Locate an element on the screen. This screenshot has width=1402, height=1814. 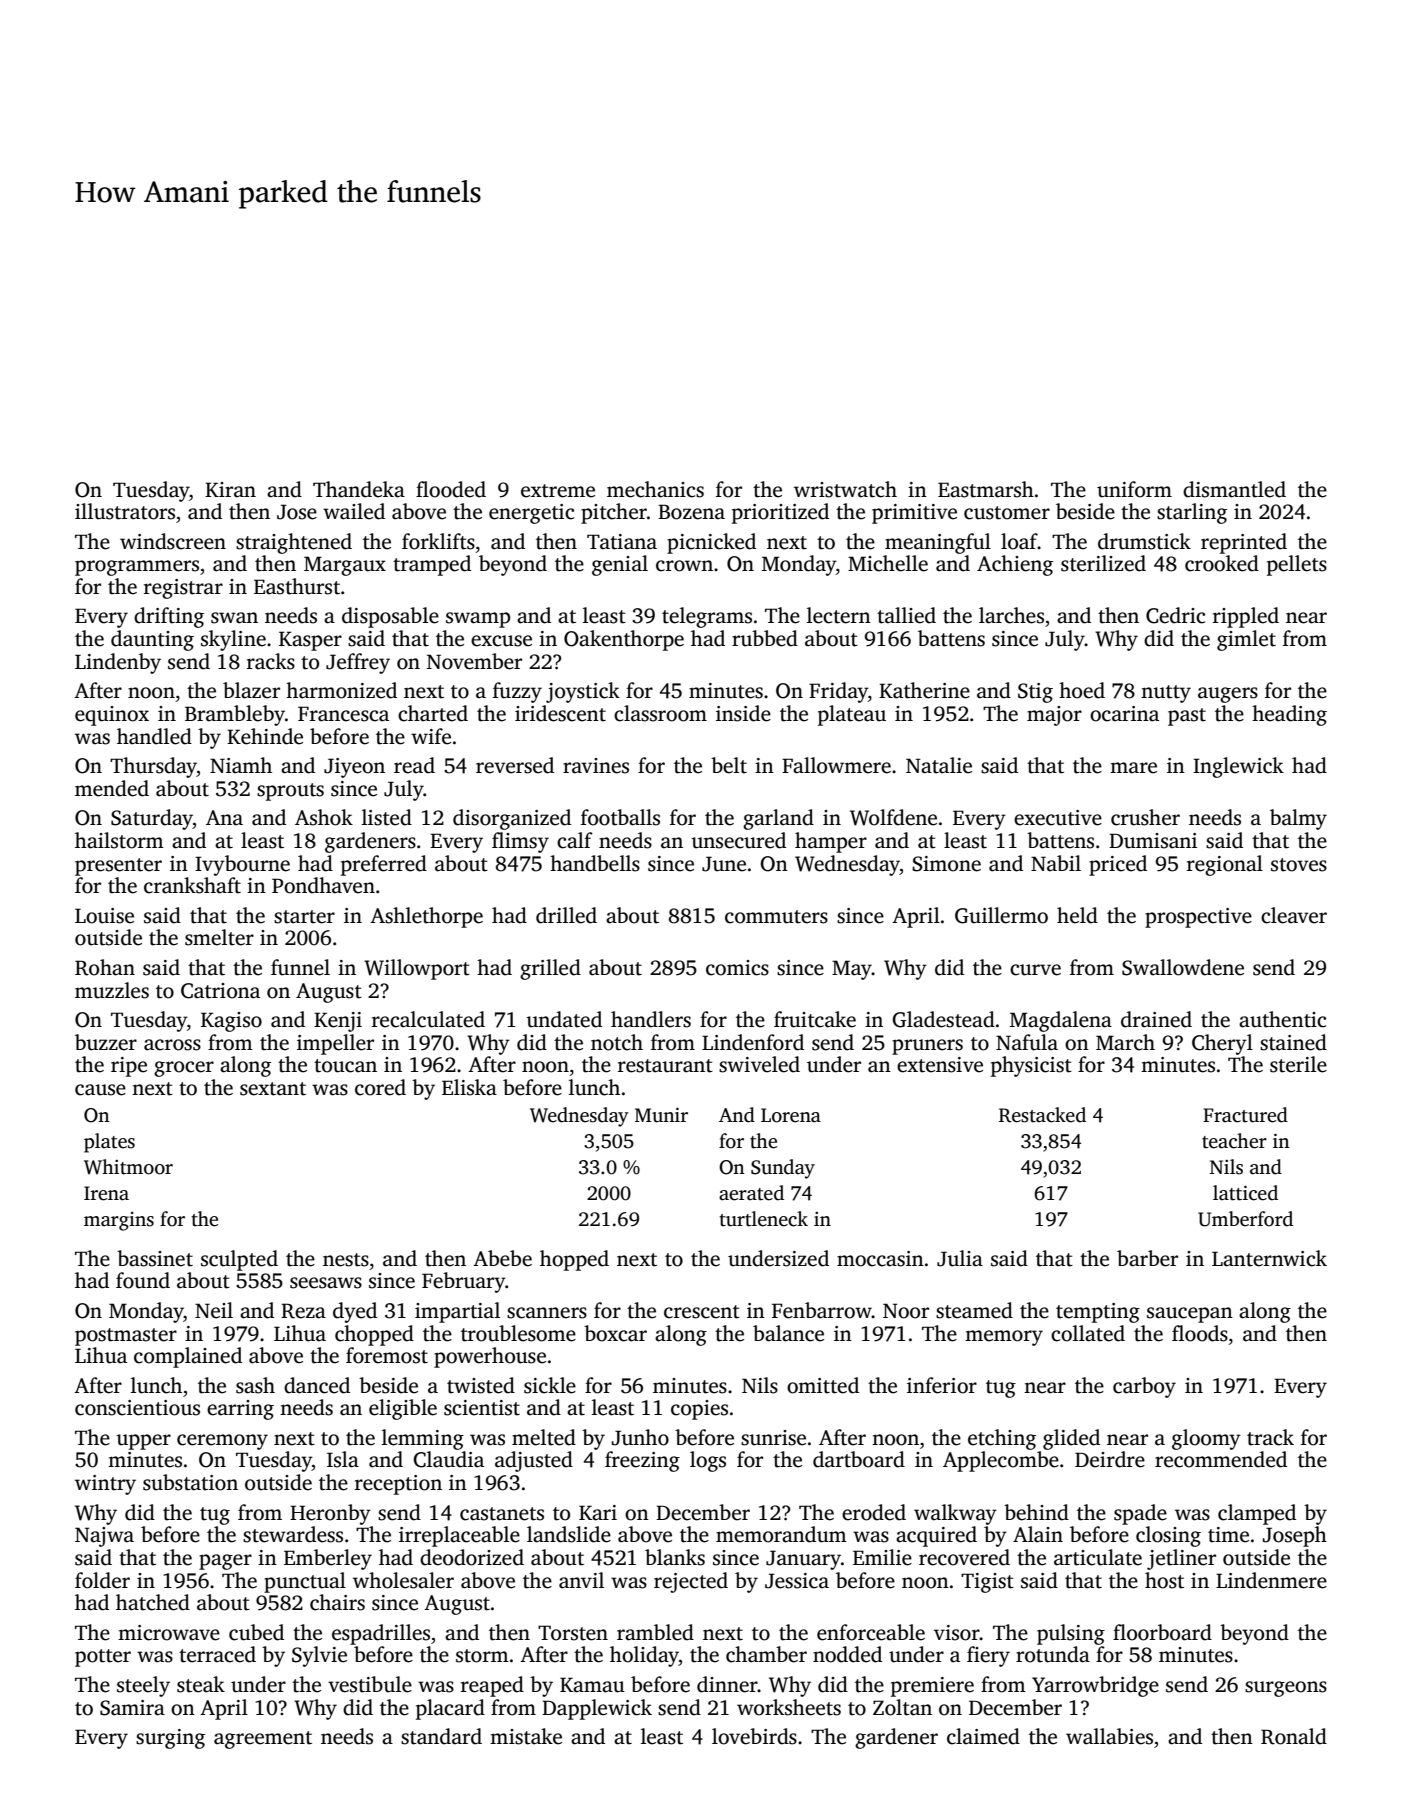
Louise is located at coordinates (104, 916).
